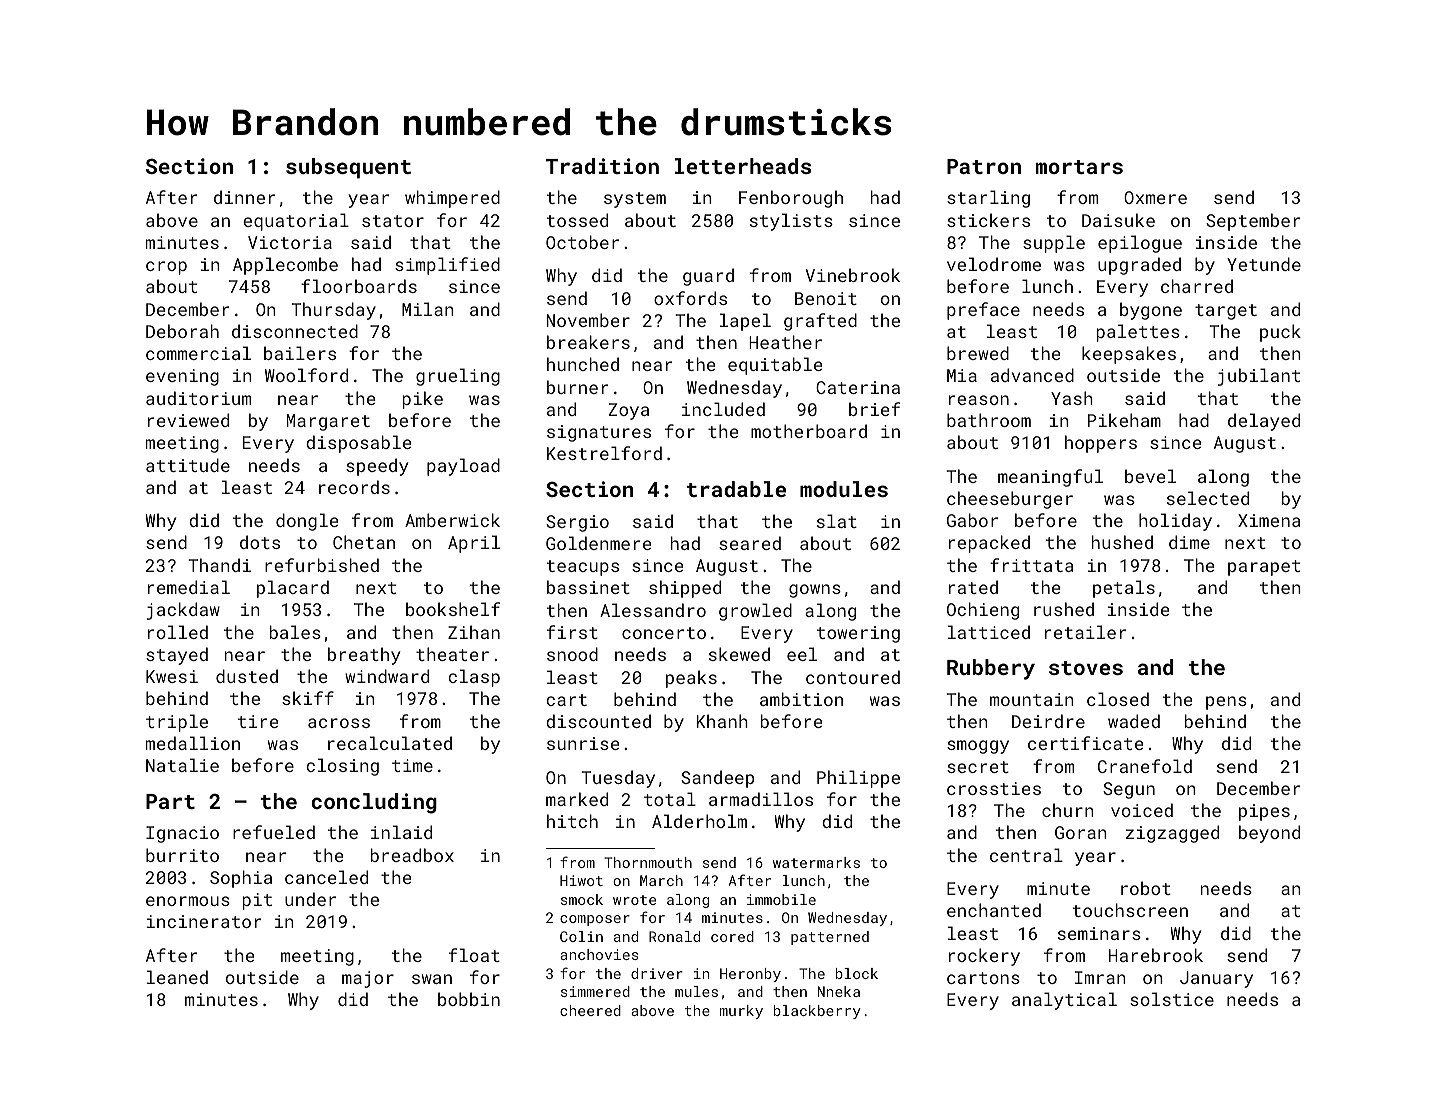 The height and width of the page is (1118, 1447). What do you see at coordinates (857, 973) in the page?
I see `block` at bounding box center [857, 973].
